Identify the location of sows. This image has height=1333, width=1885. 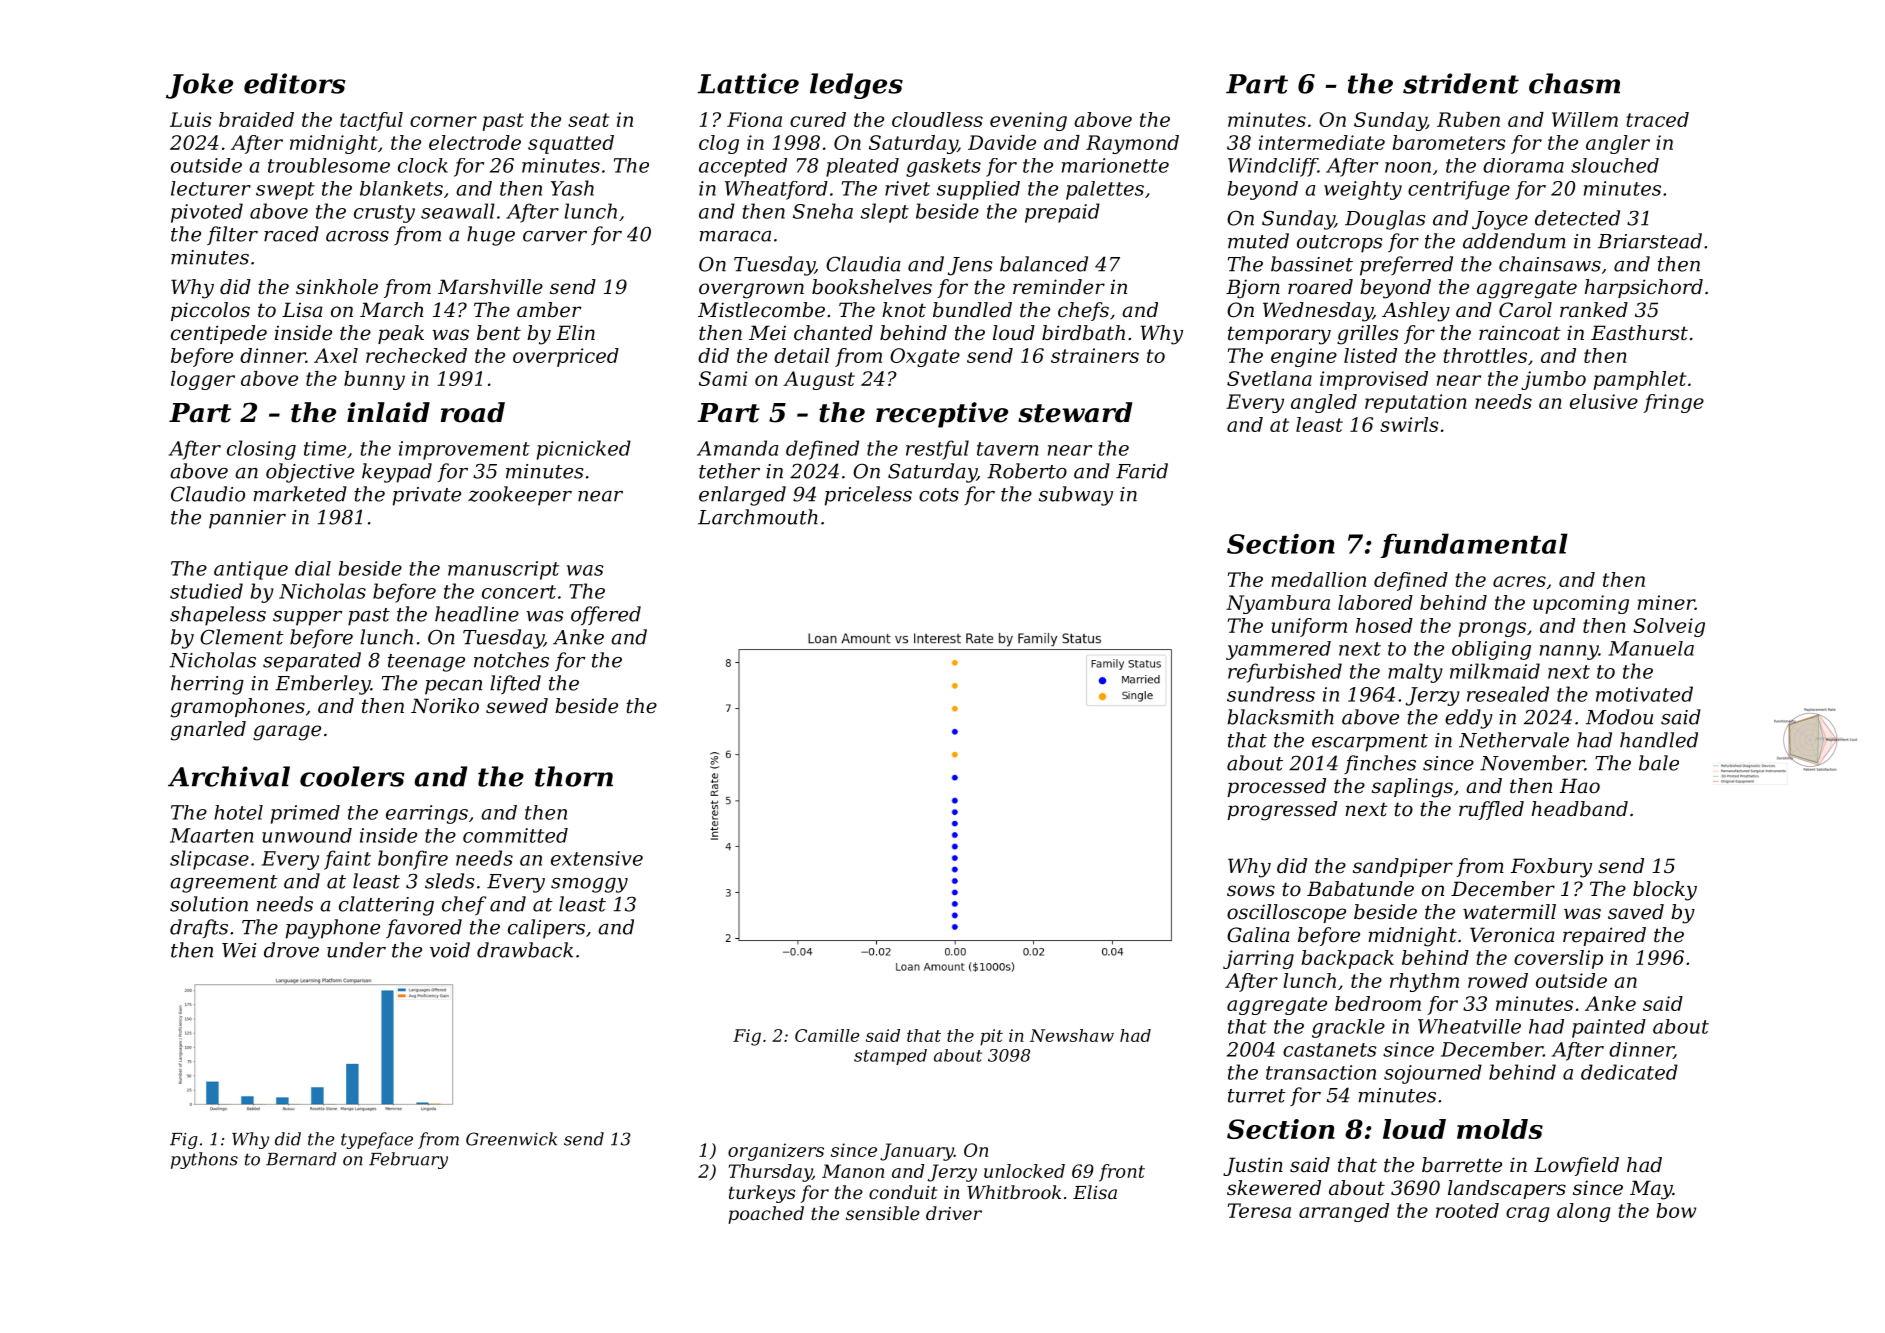
(1251, 891).
